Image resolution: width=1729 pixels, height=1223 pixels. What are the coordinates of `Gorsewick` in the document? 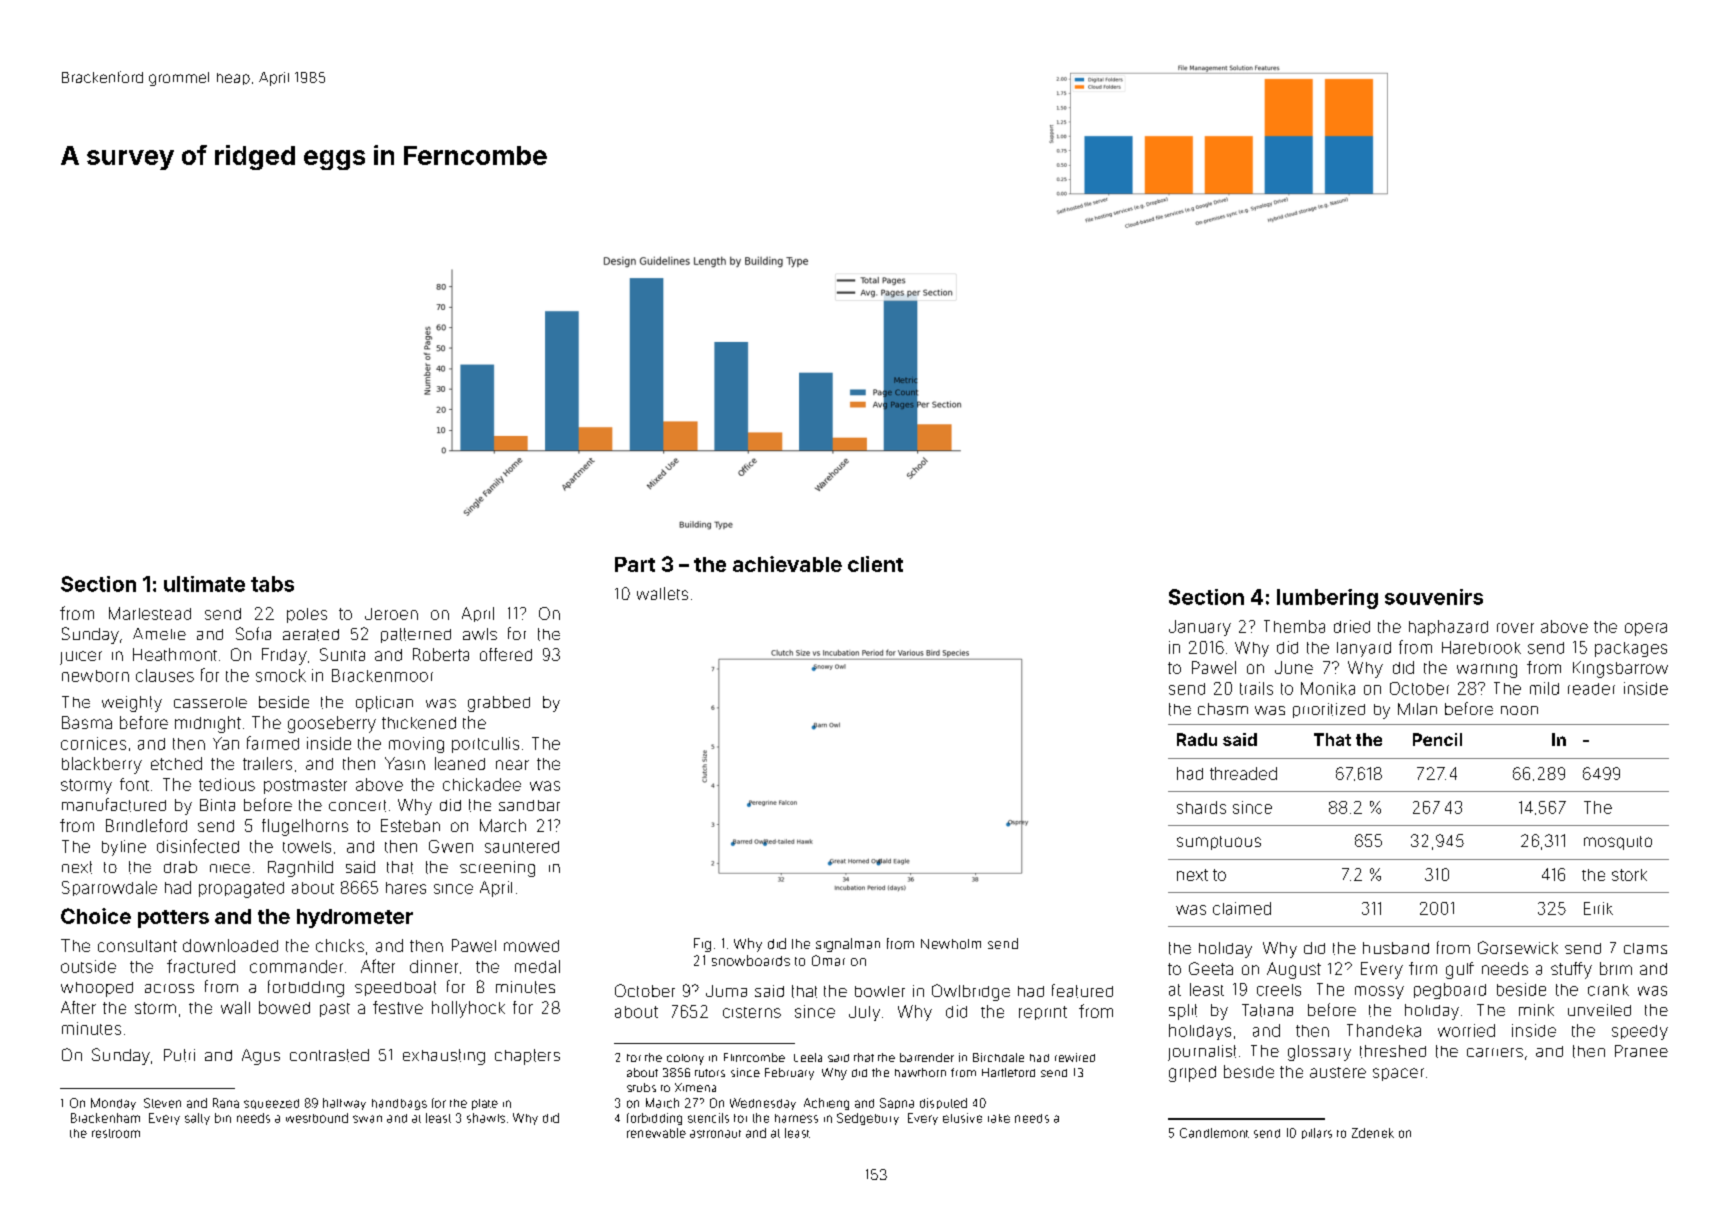 It's located at (1518, 947).
